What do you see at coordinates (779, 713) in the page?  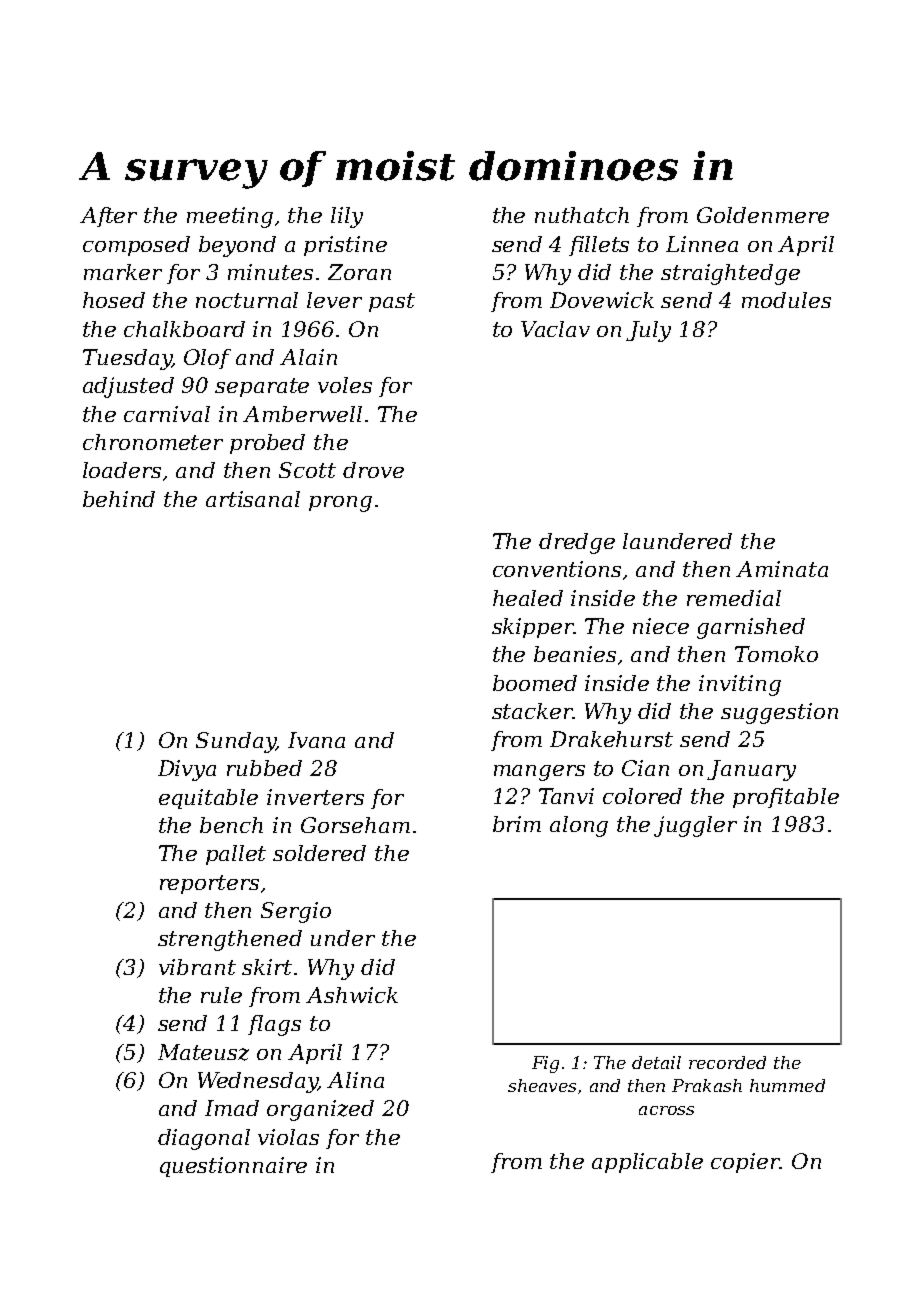 I see `suggestion` at bounding box center [779, 713].
